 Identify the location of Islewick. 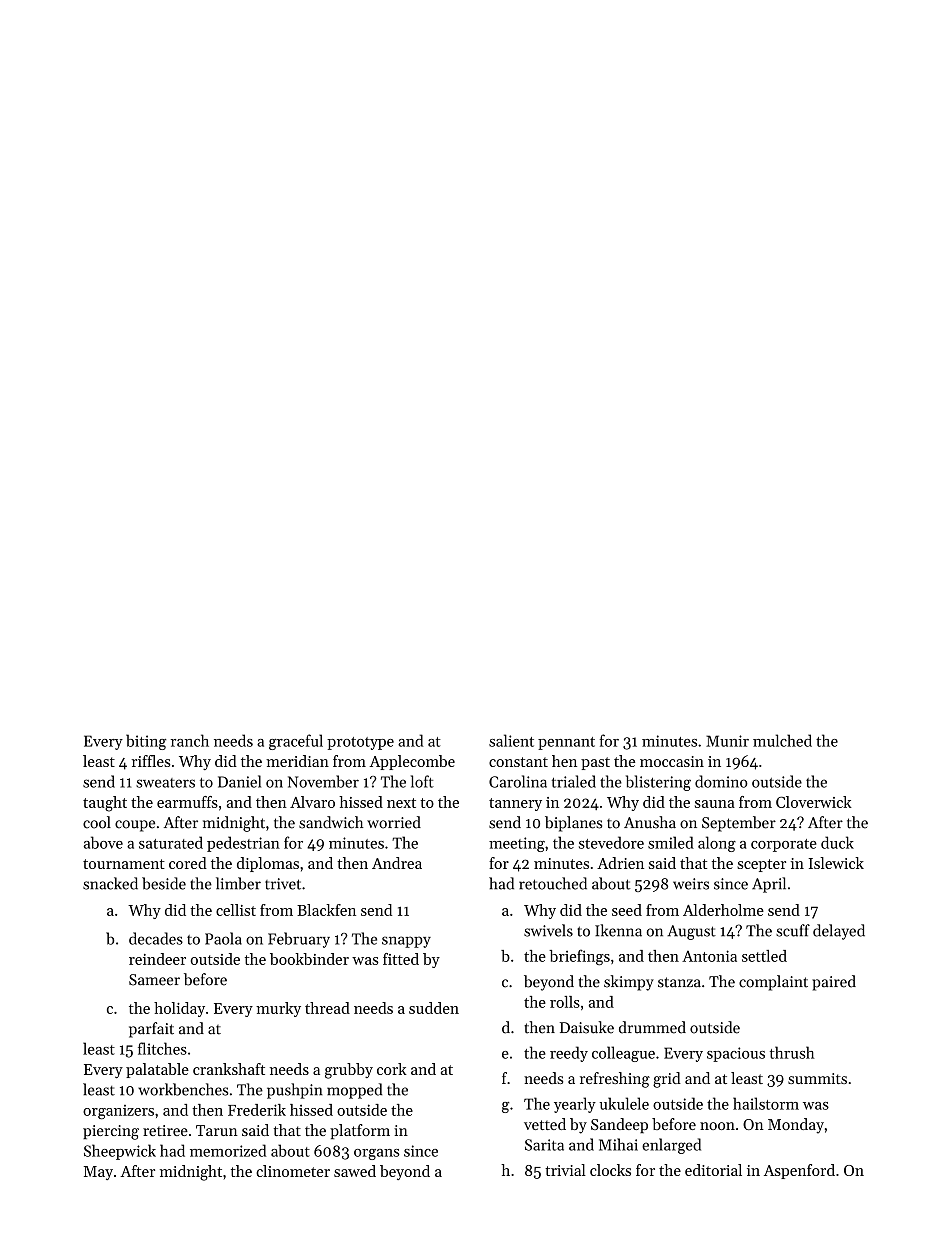
(836, 863).
